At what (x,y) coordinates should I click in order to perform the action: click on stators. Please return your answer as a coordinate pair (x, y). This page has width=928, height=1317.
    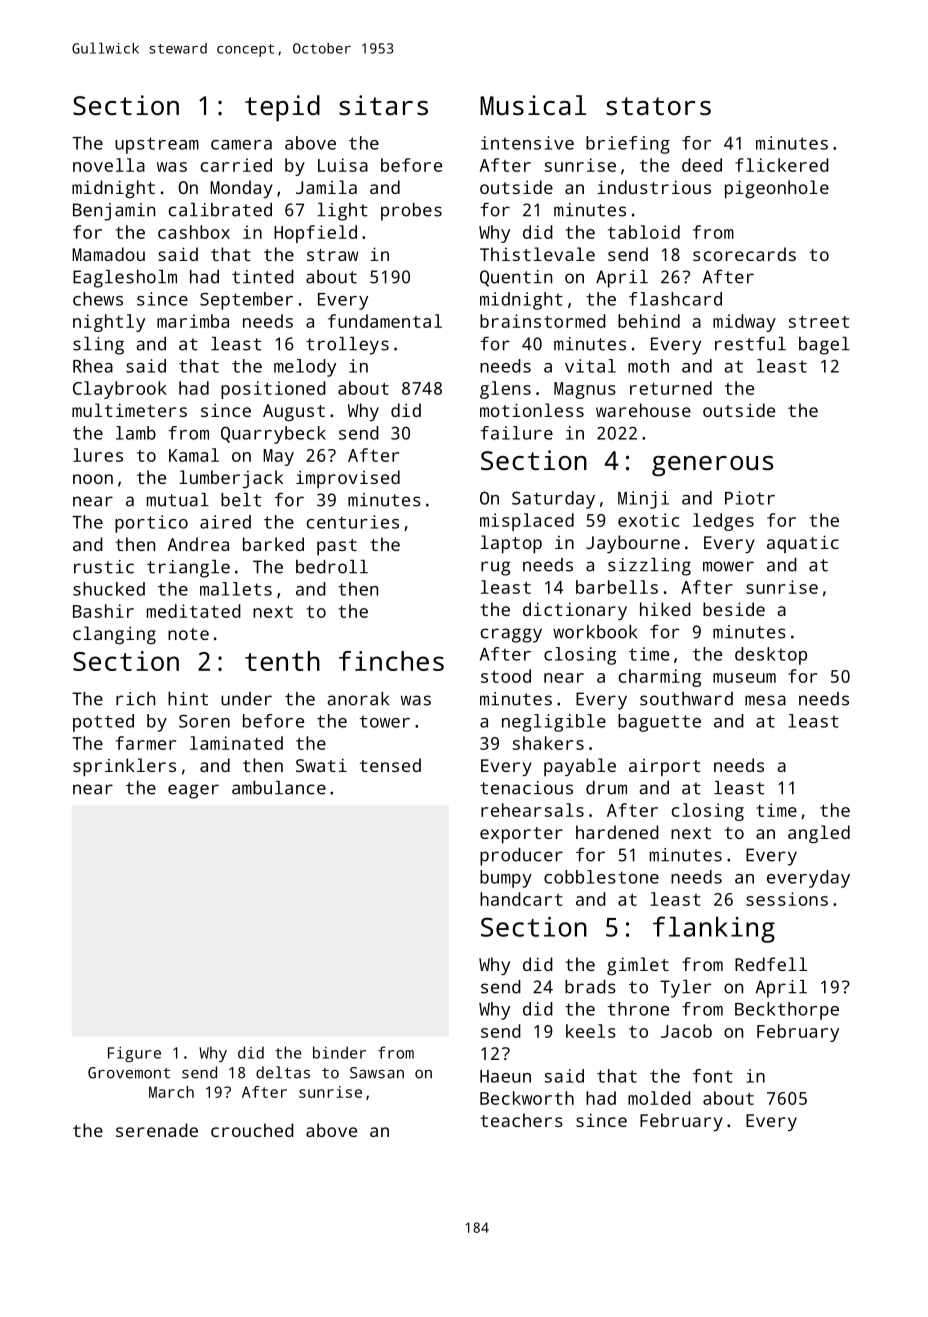
    Looking at the image, I should click on (658, 106).
